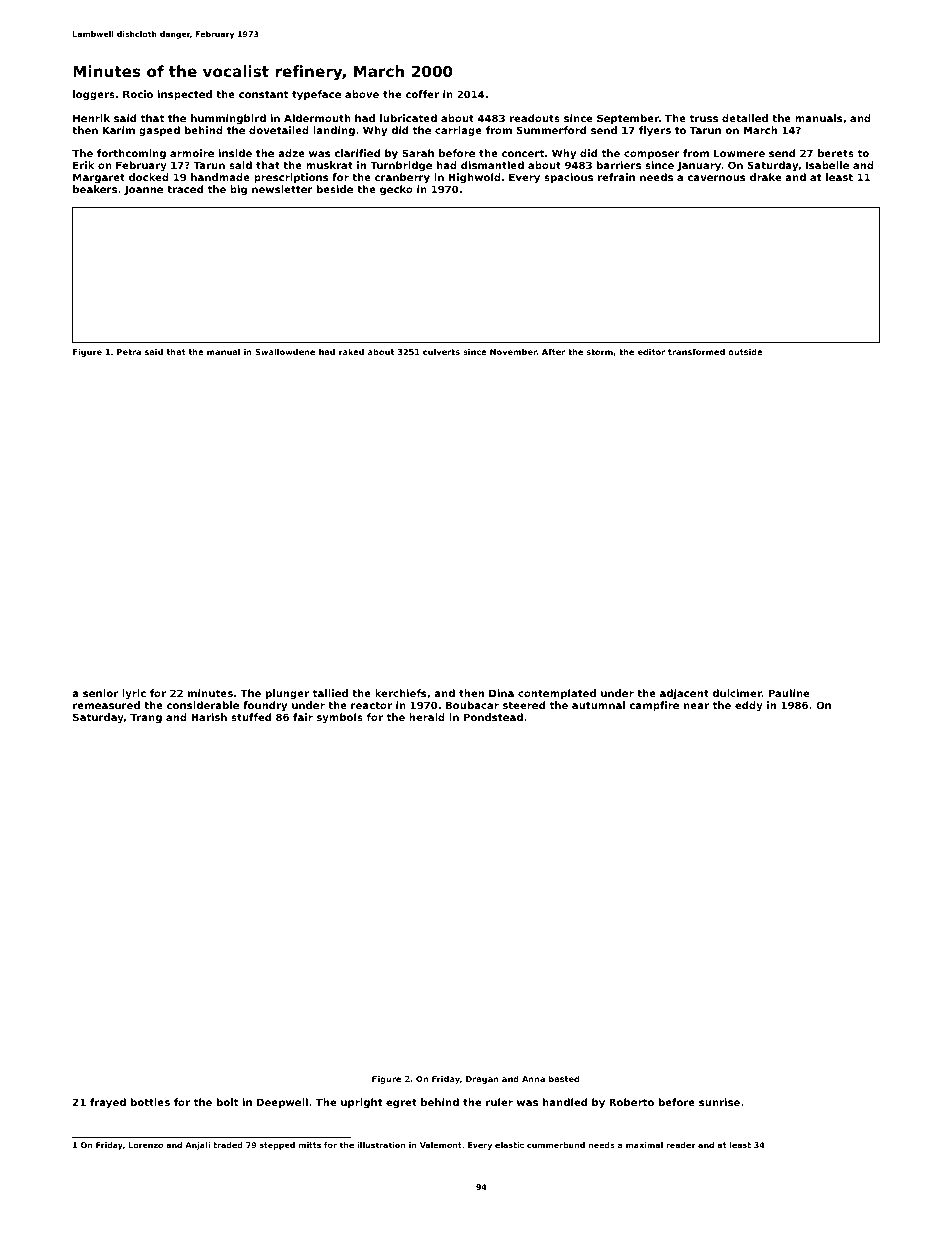 The image size is (952, 1233). I want to click on stuffed, so click(251, 717).
